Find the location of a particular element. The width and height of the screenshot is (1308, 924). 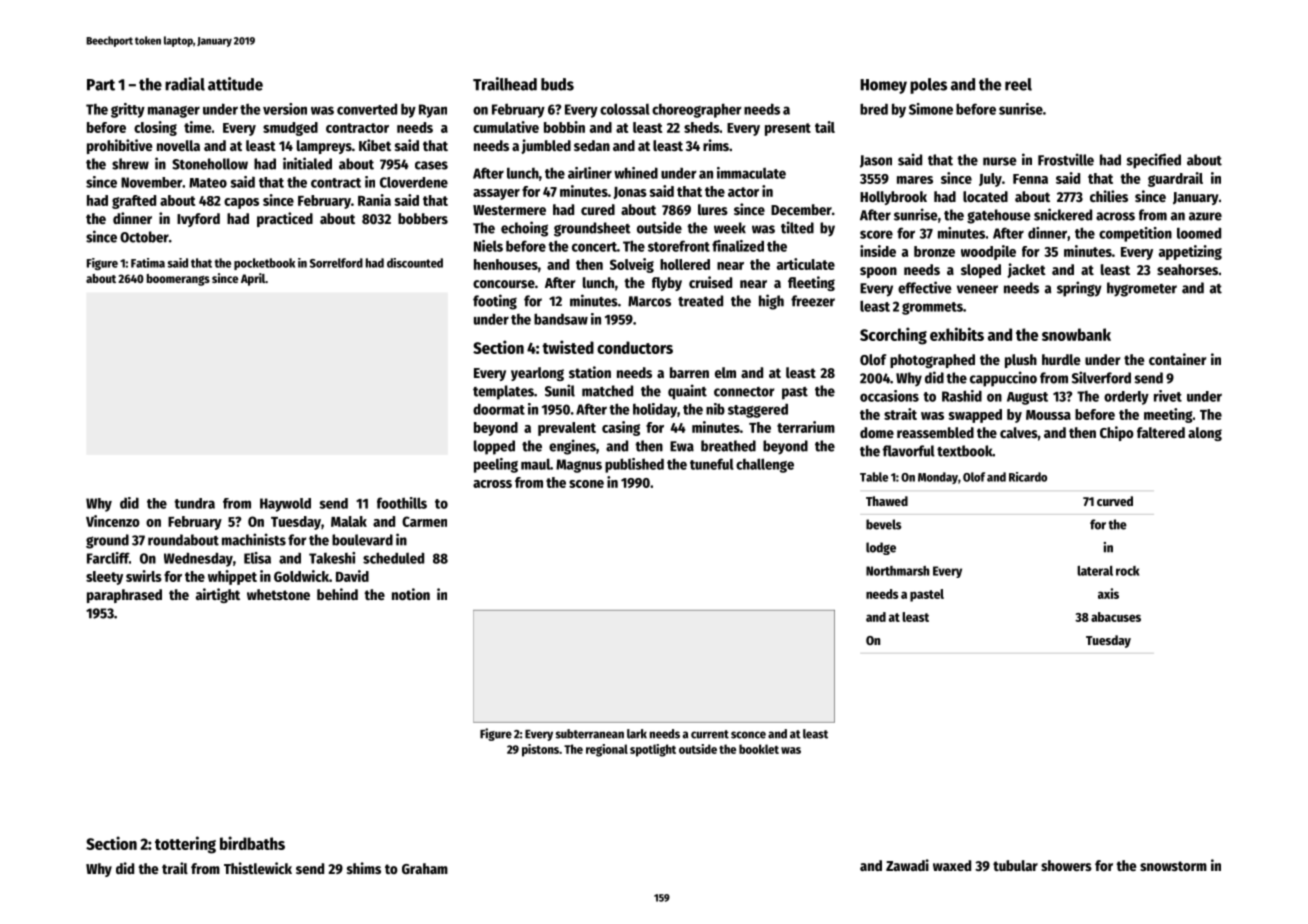

pistons is located at coordinates (540, 750).
